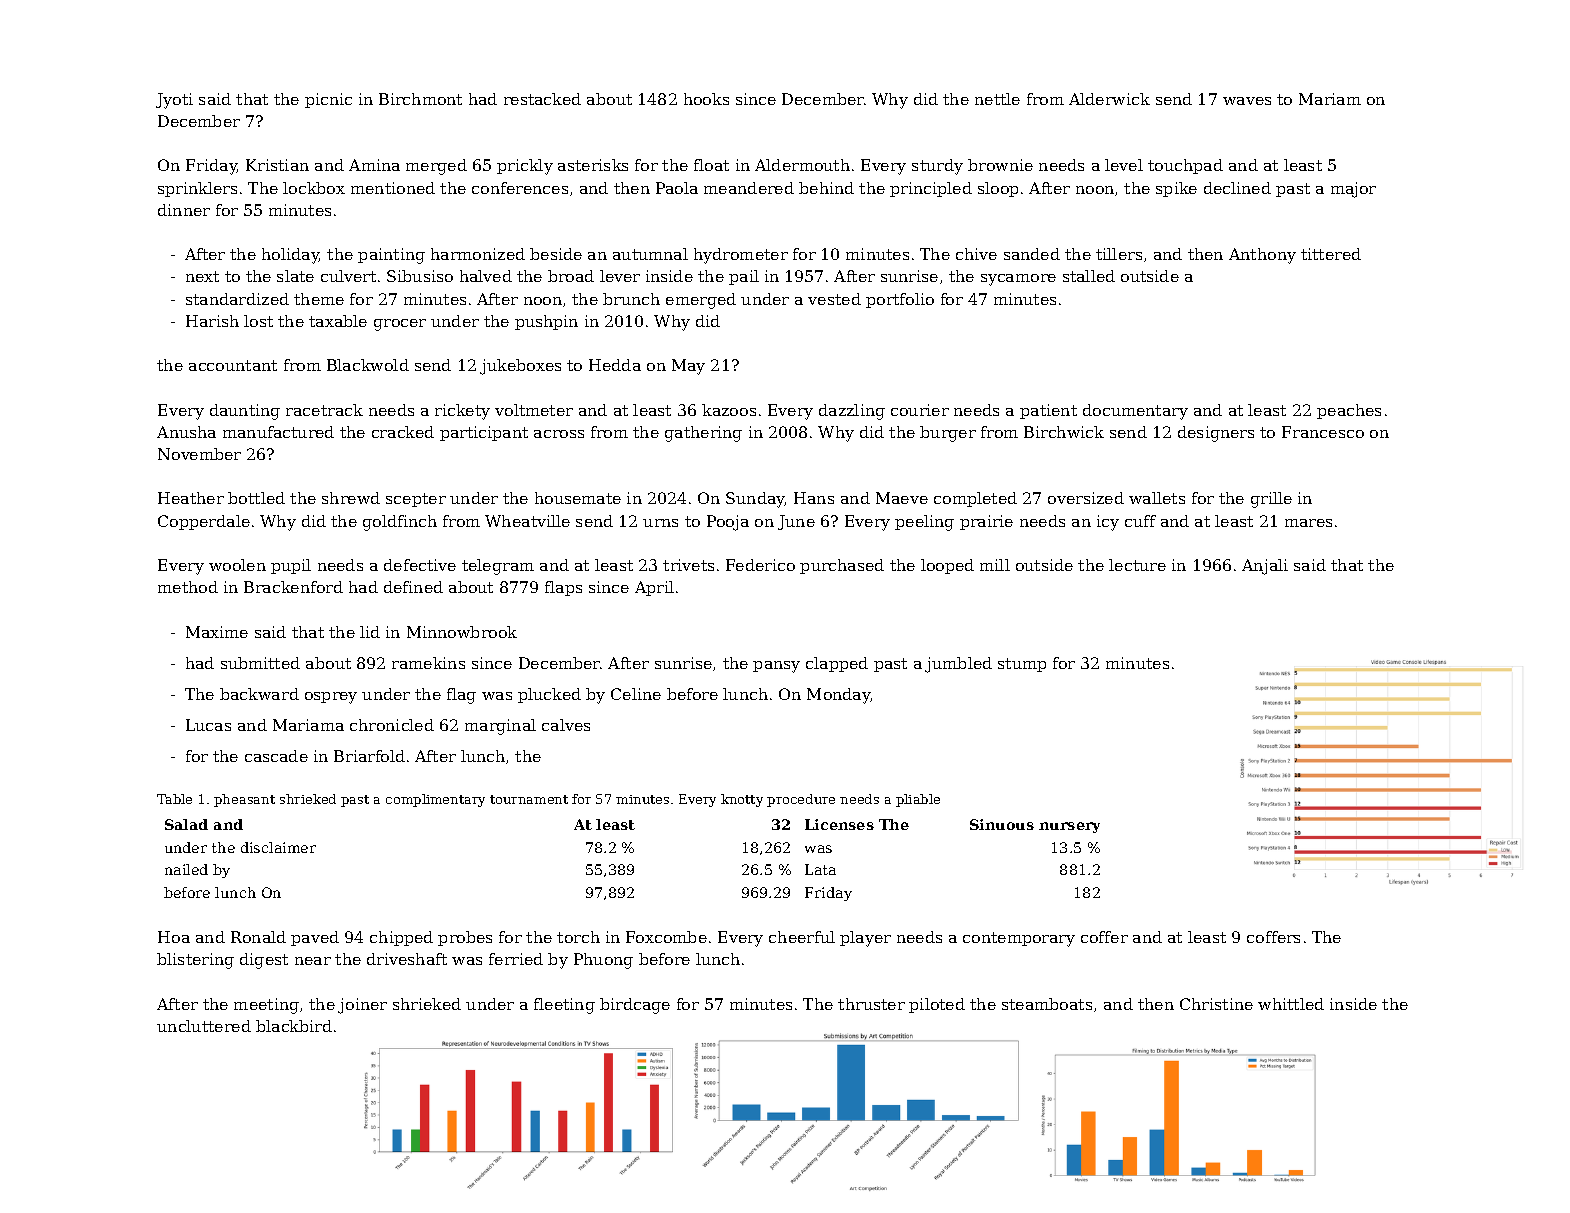 The width and height of the image is (1570, 1213). I want to click on nursery, so click(1069, 827).
